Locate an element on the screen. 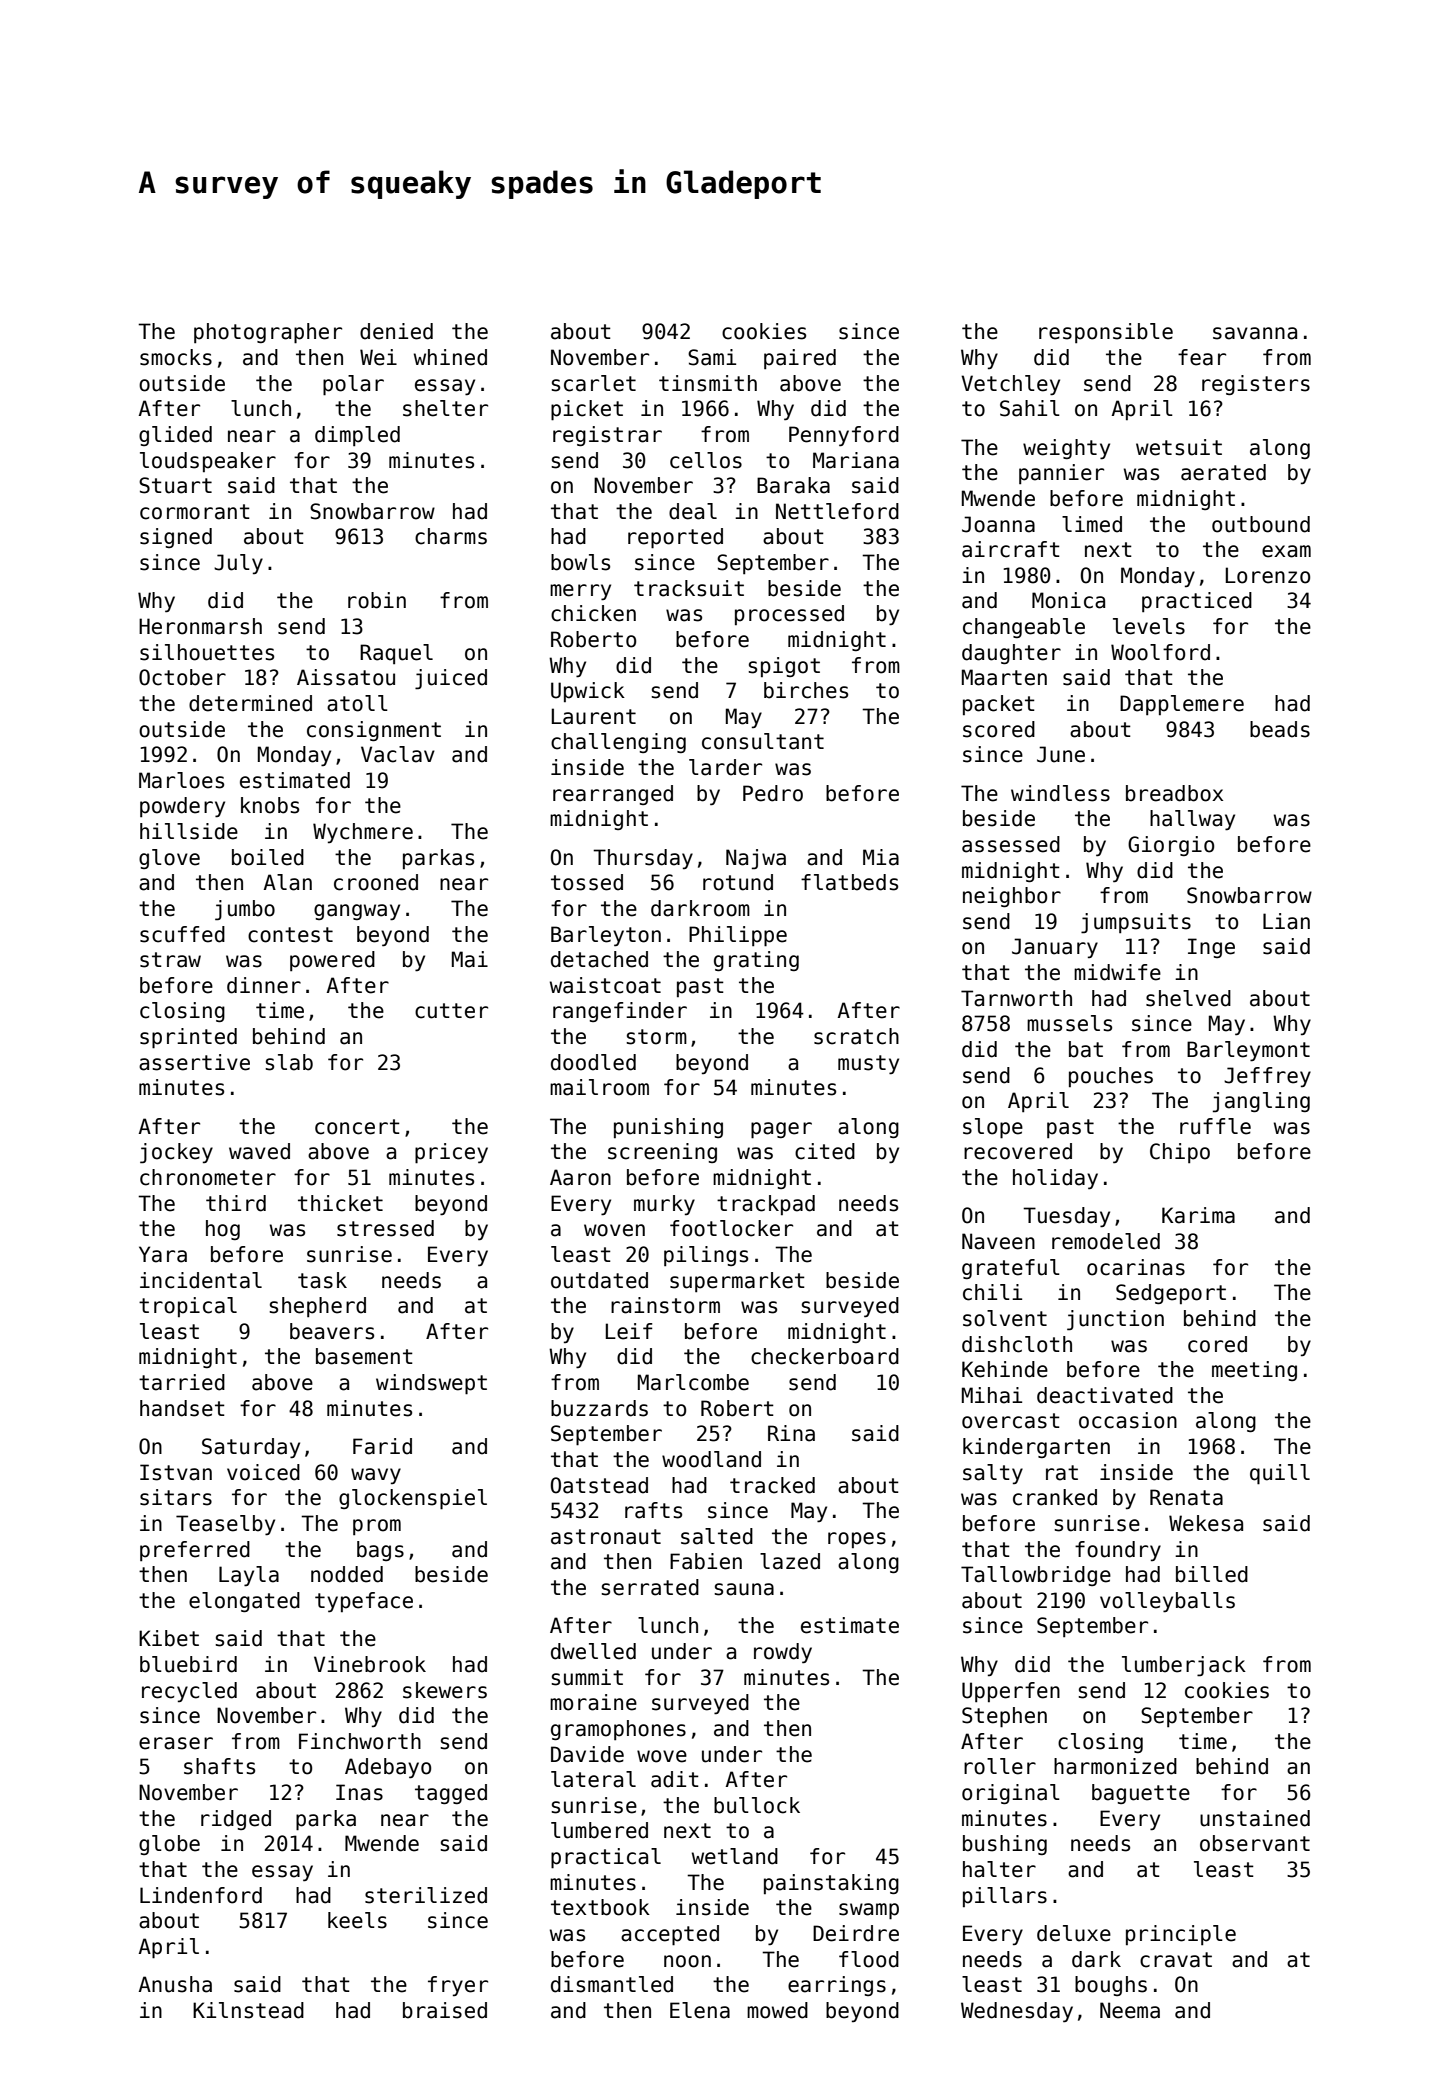  solvent is located at coordinates (1005, 1318).
